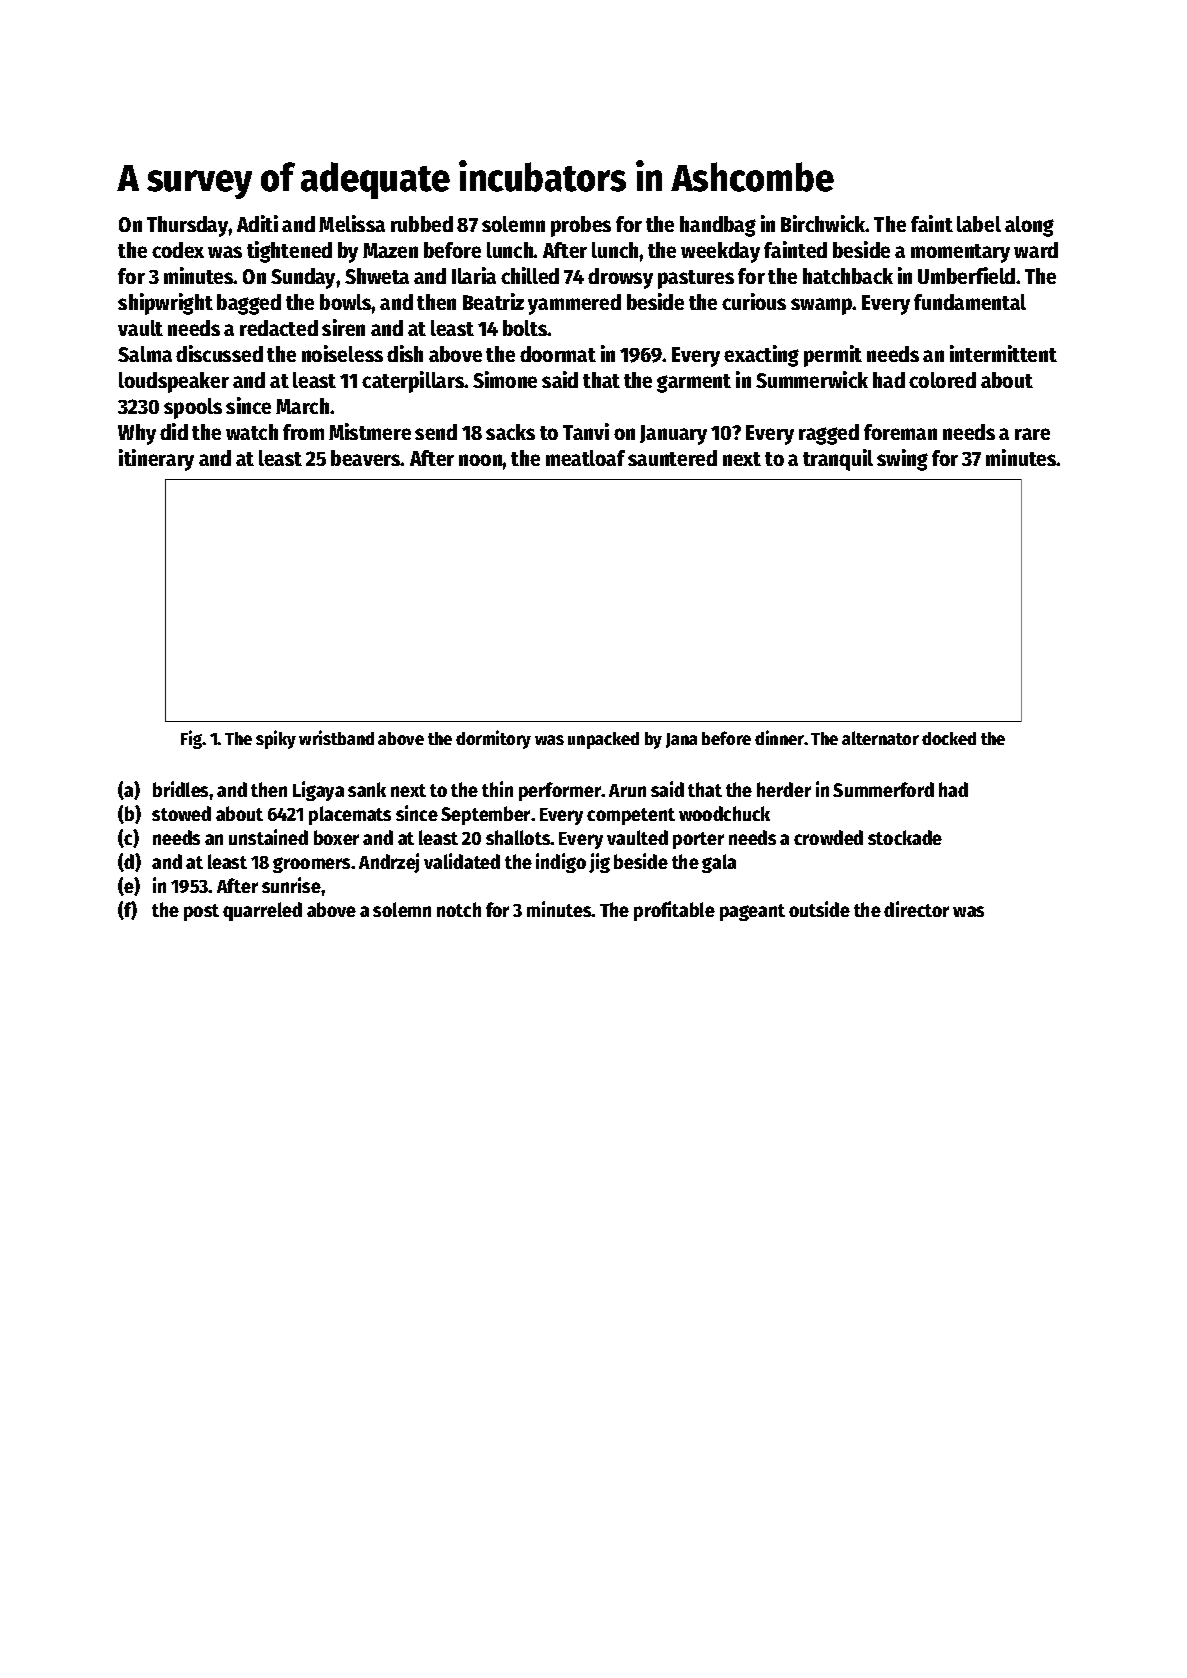  I want to click on fundamental, so click(970, 302).
